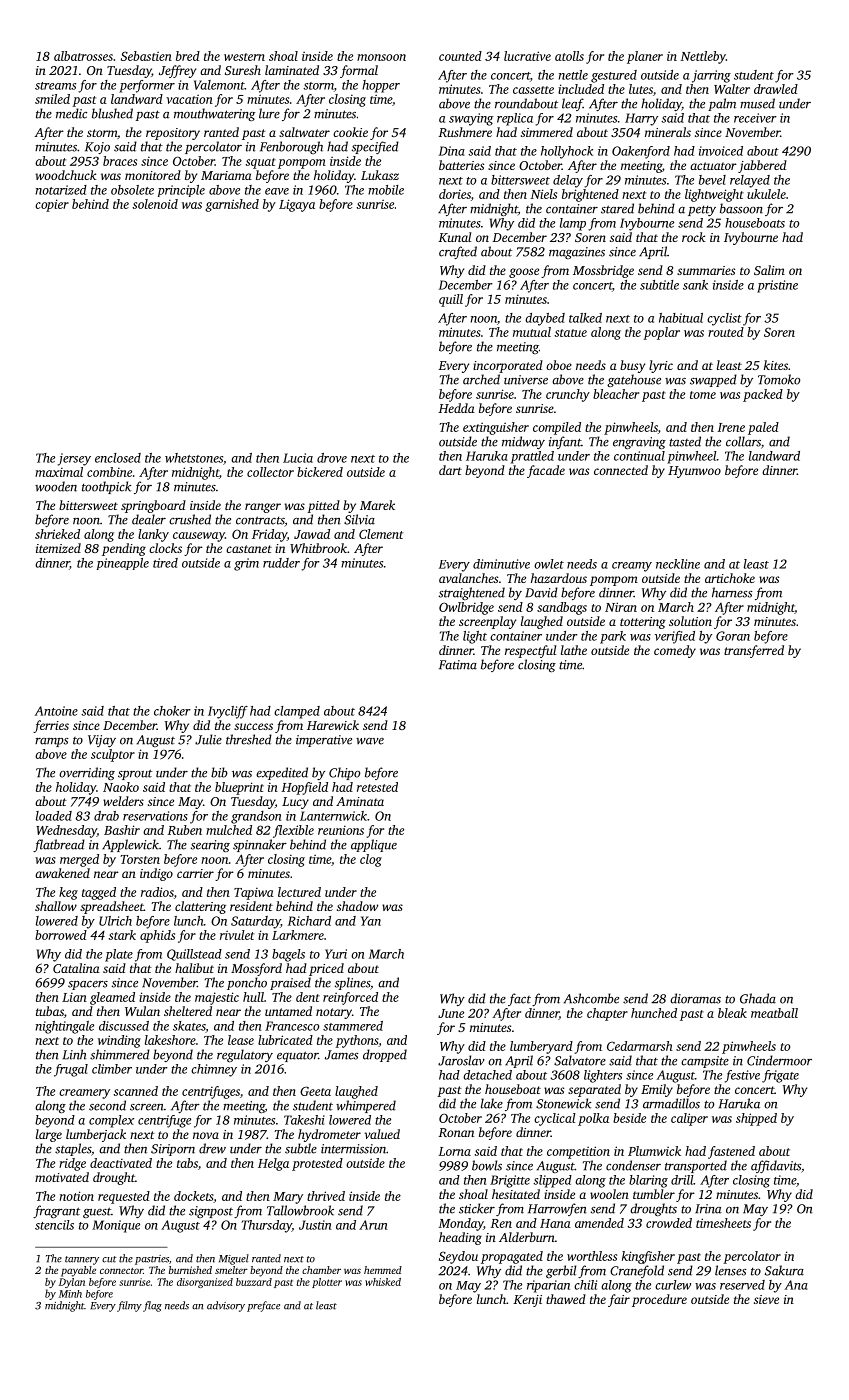 The height and width of the screenshot is (1400, 849). Describe the element at coordinates (450, 470) in the screenshot. I see `dart` at that location.
